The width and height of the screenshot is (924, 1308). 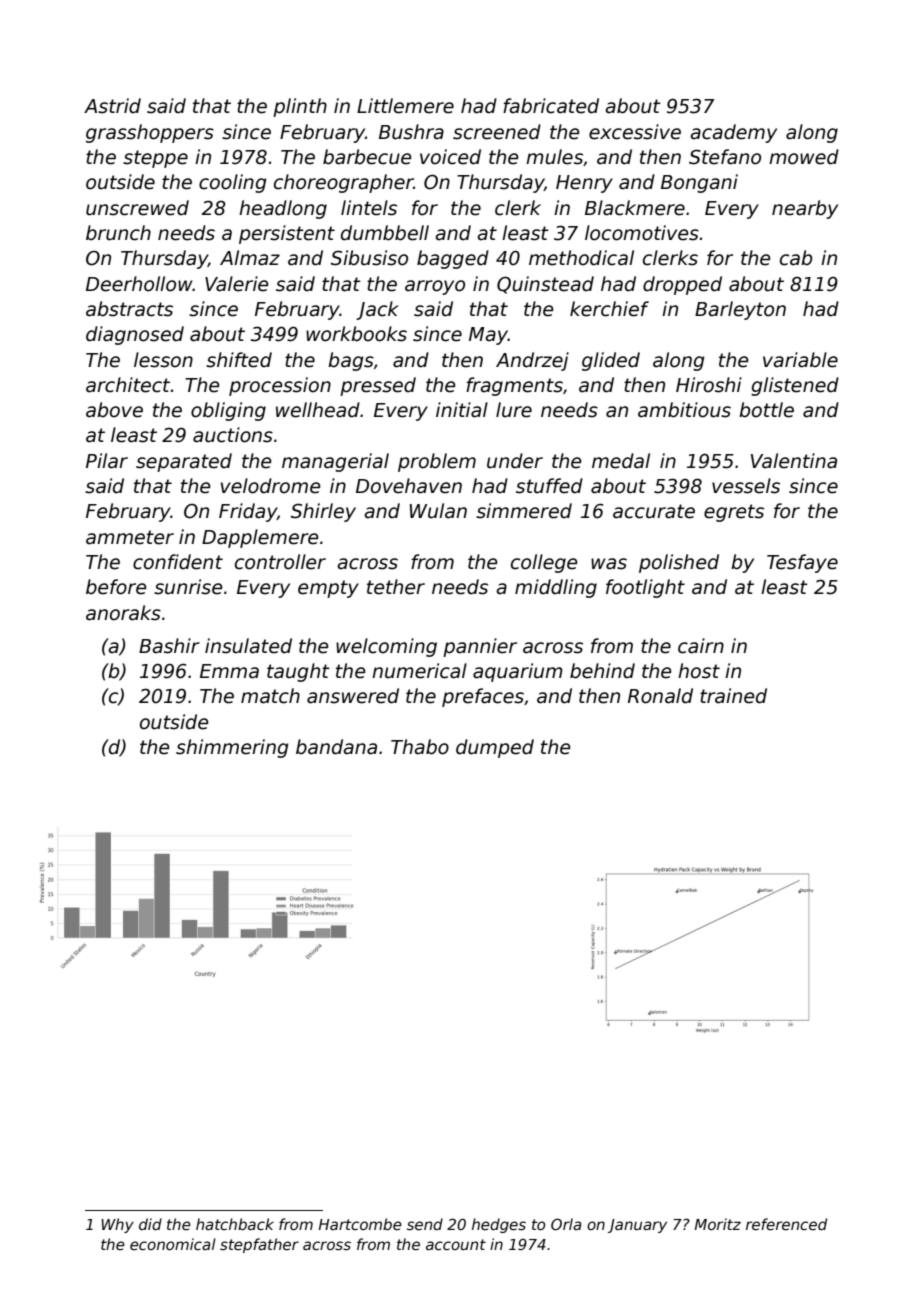 What do you see at coordinates (336, 747) in the screenshot?
I see `bandana` at bounding box center [336, 747].
